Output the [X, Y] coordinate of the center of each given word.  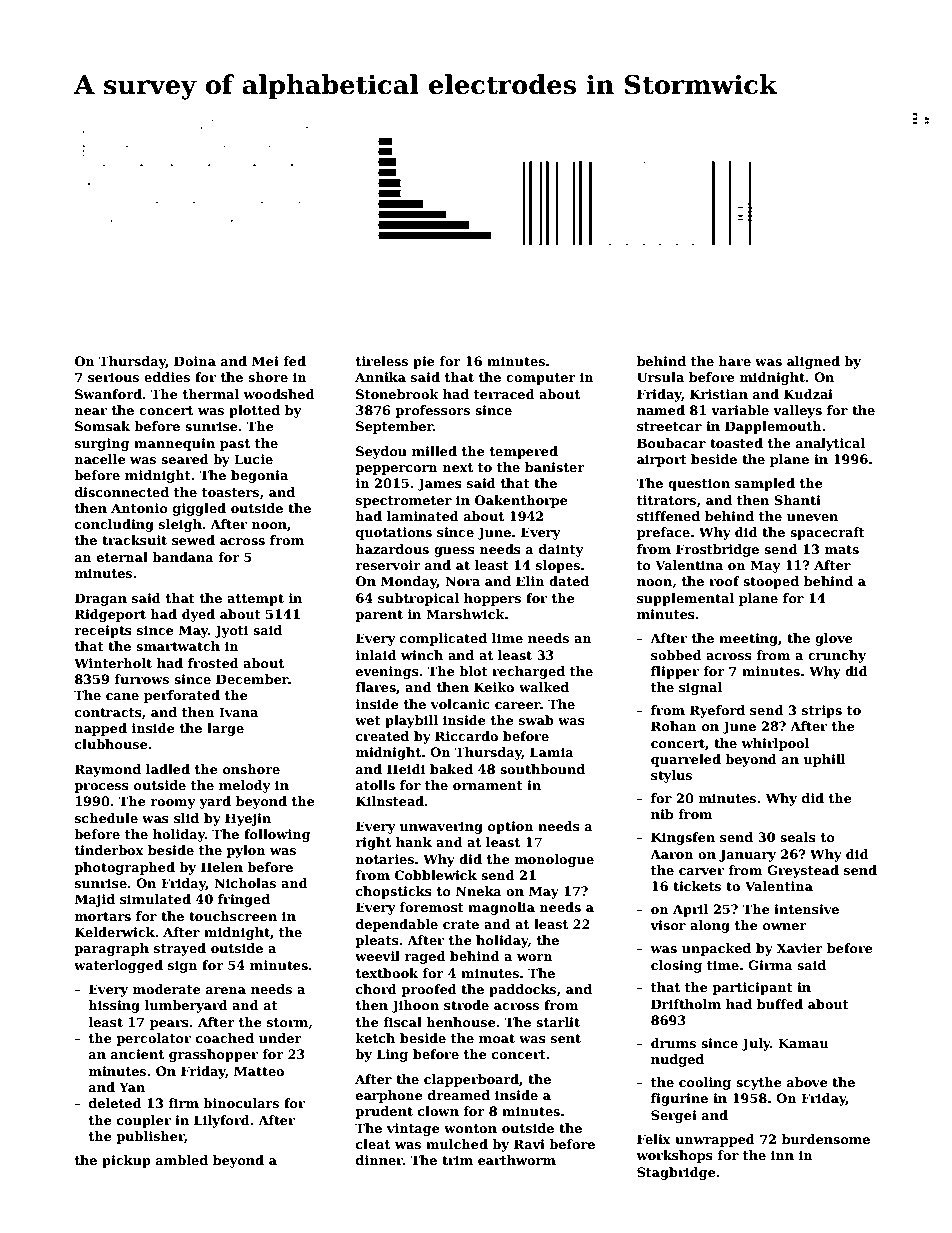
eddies [167, 377]
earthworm [517, 1160]
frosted [213, 663]
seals [798, 837]
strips [822, 711]
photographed [124, 868]
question [699, 484]
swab [536, 720]
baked [451, 769]
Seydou [381, 452]
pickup [126, 1161]
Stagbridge [676, 1173]
